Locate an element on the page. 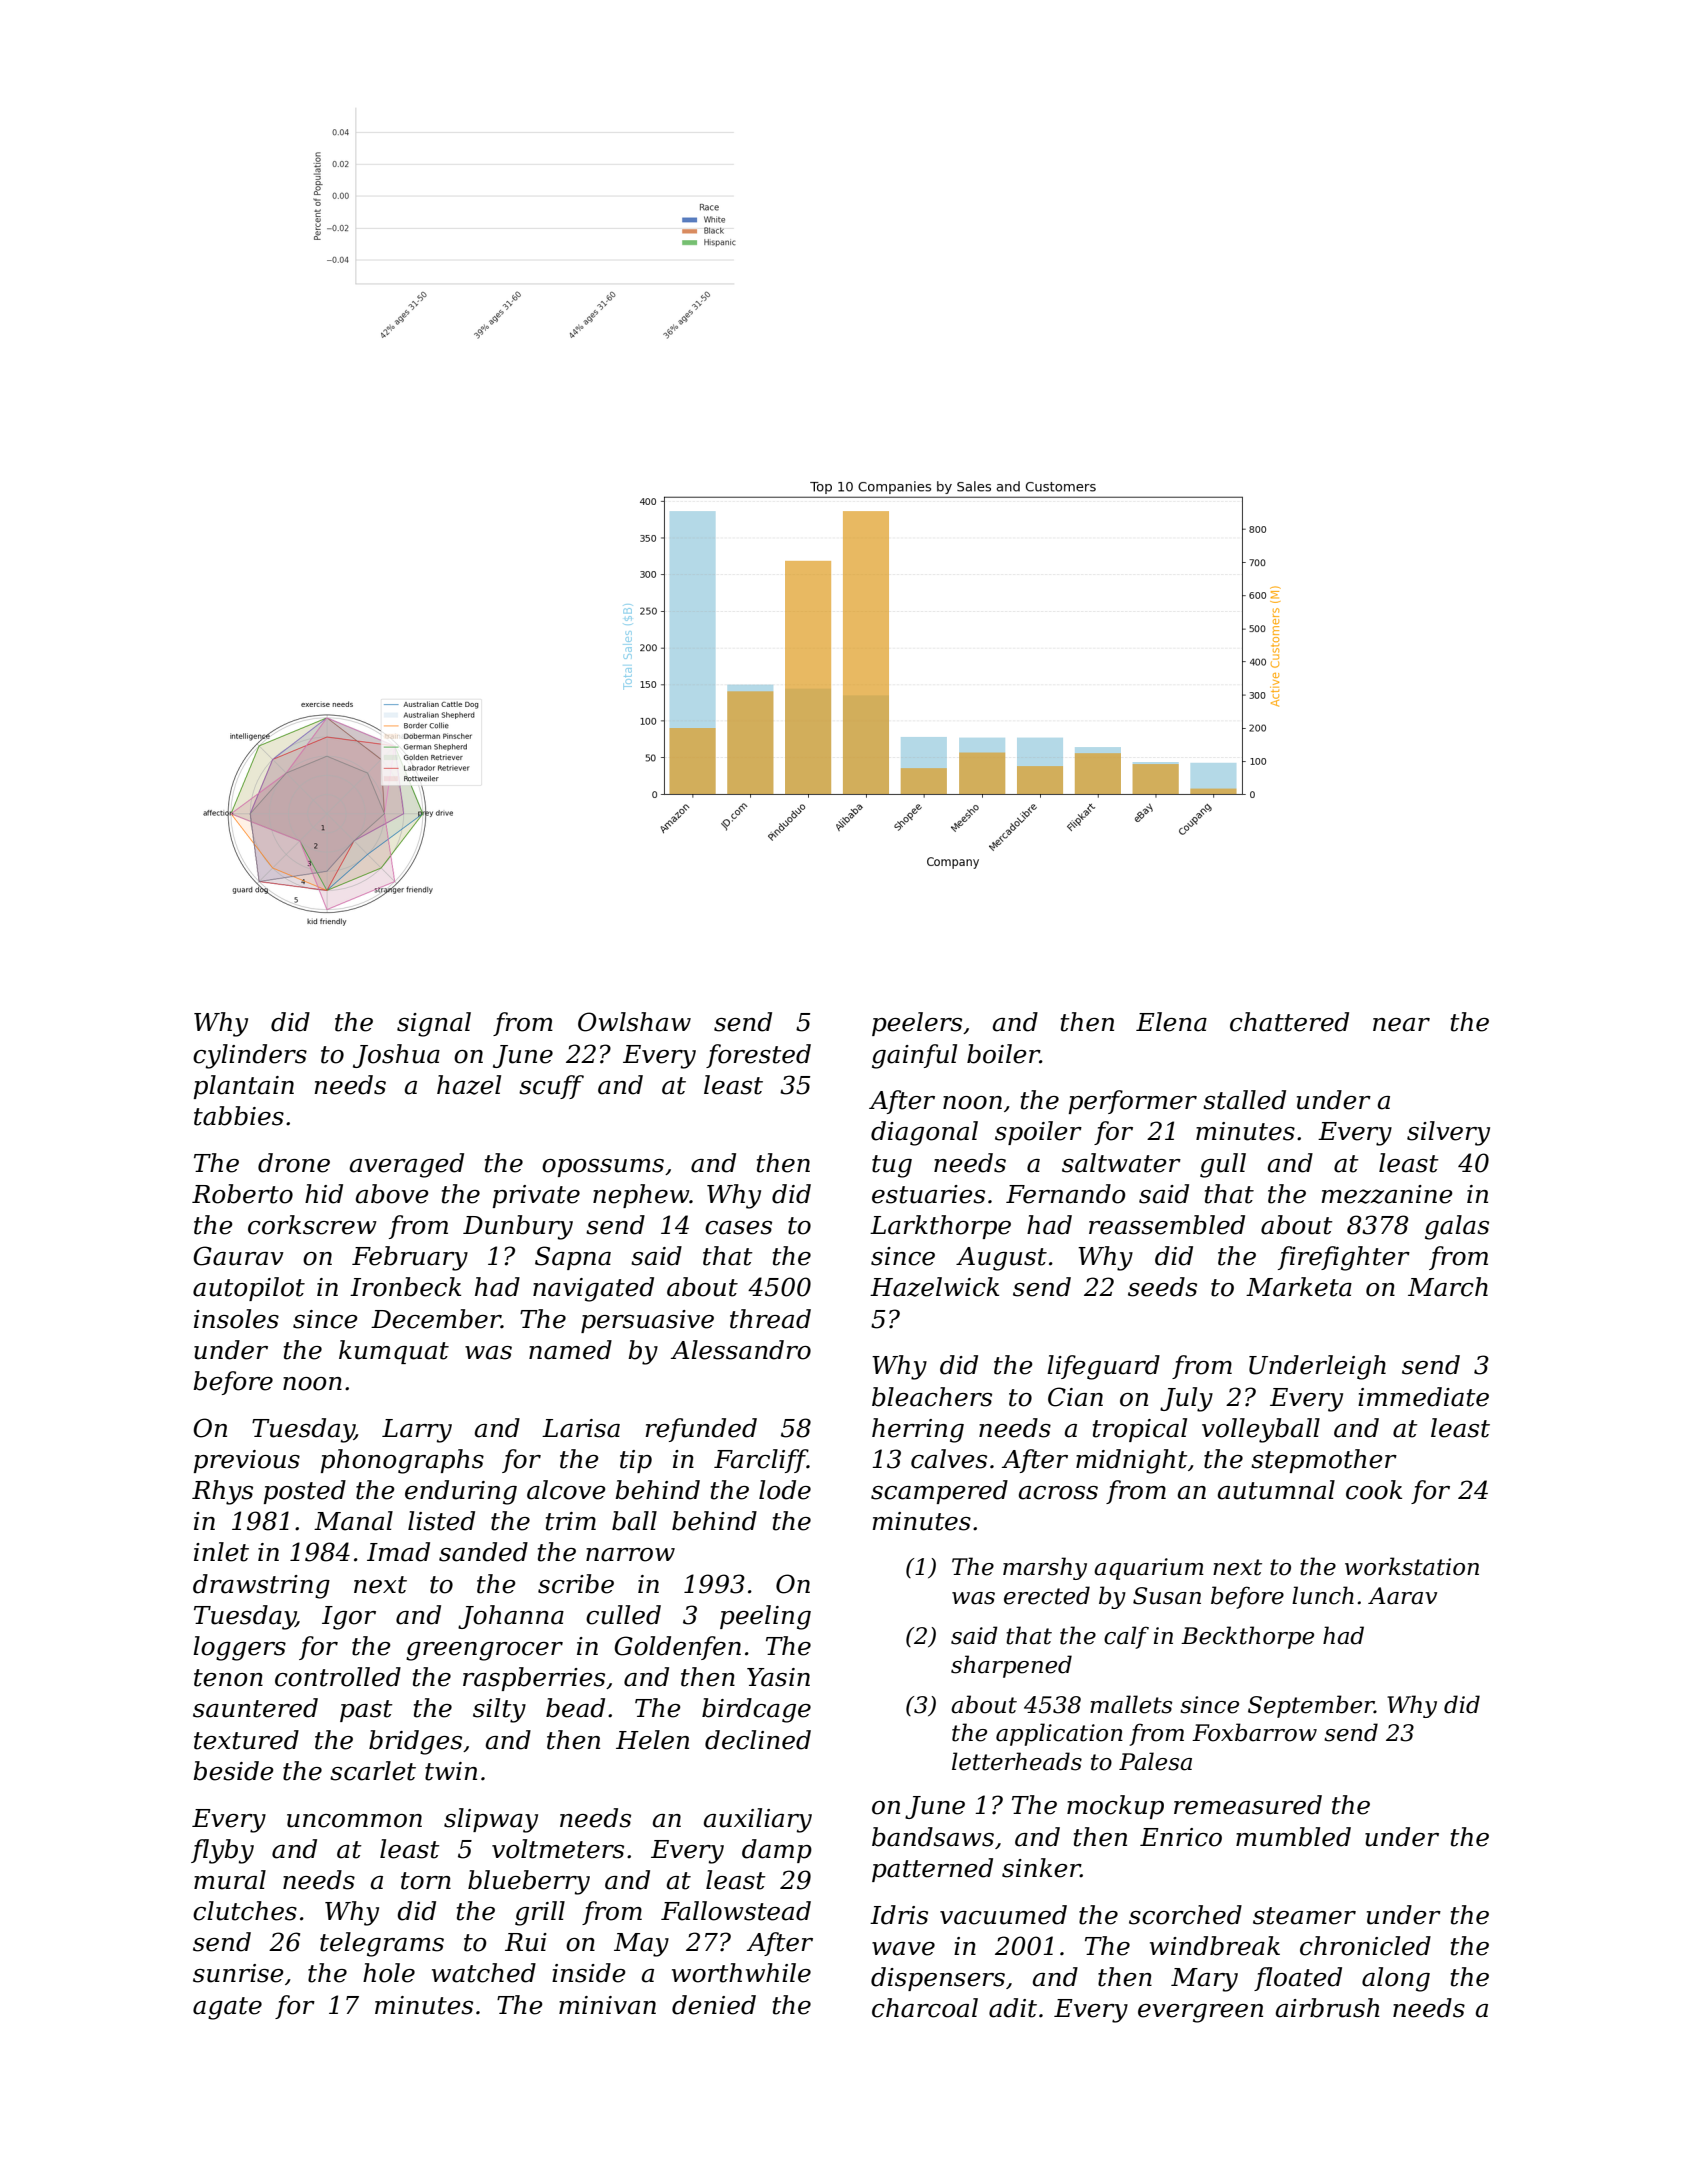  chattered is located at coordinates (1289, 1022).
